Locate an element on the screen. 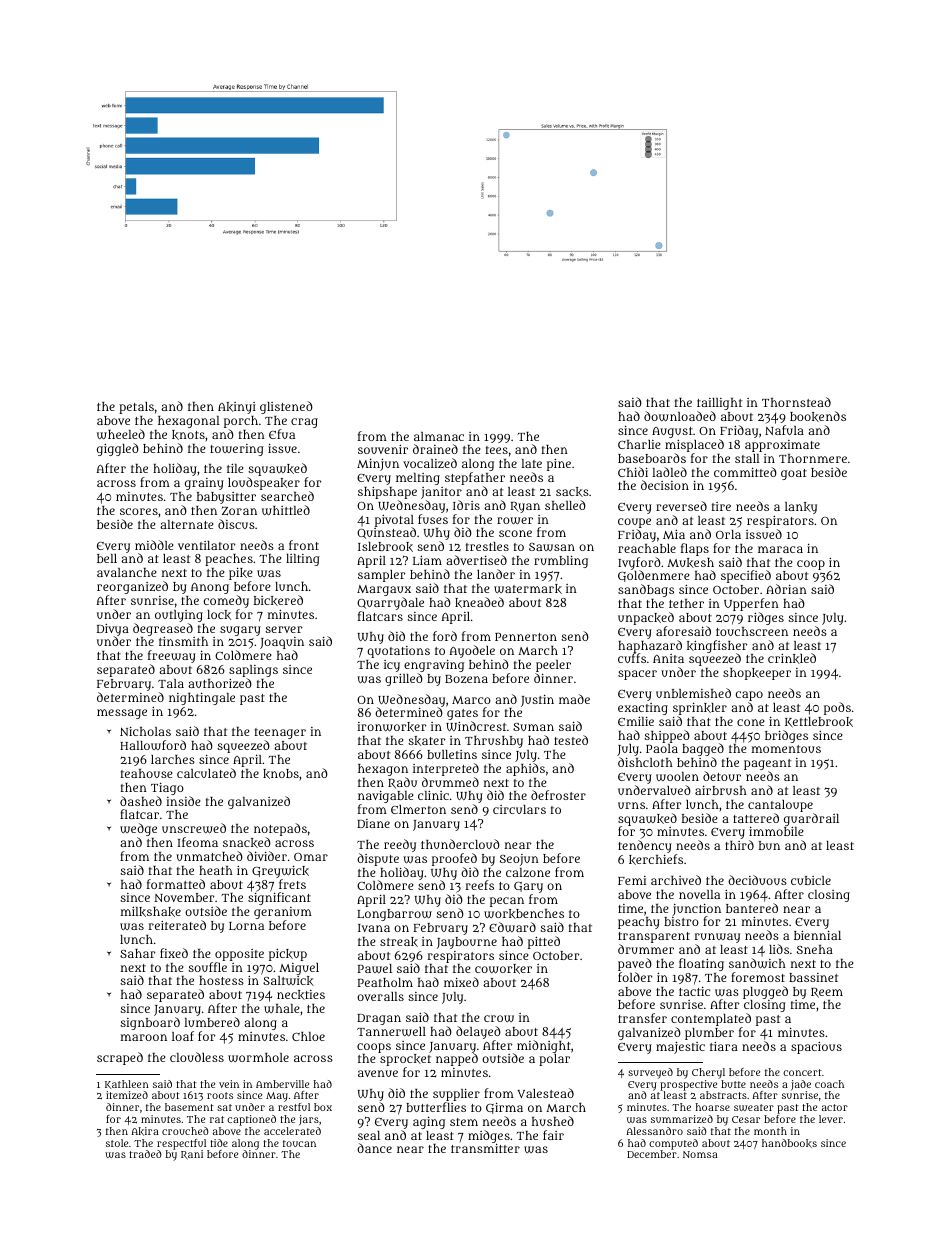 The height and width of the screenshot is (1233, 952). dashed is located at coordinates (141, 801).
